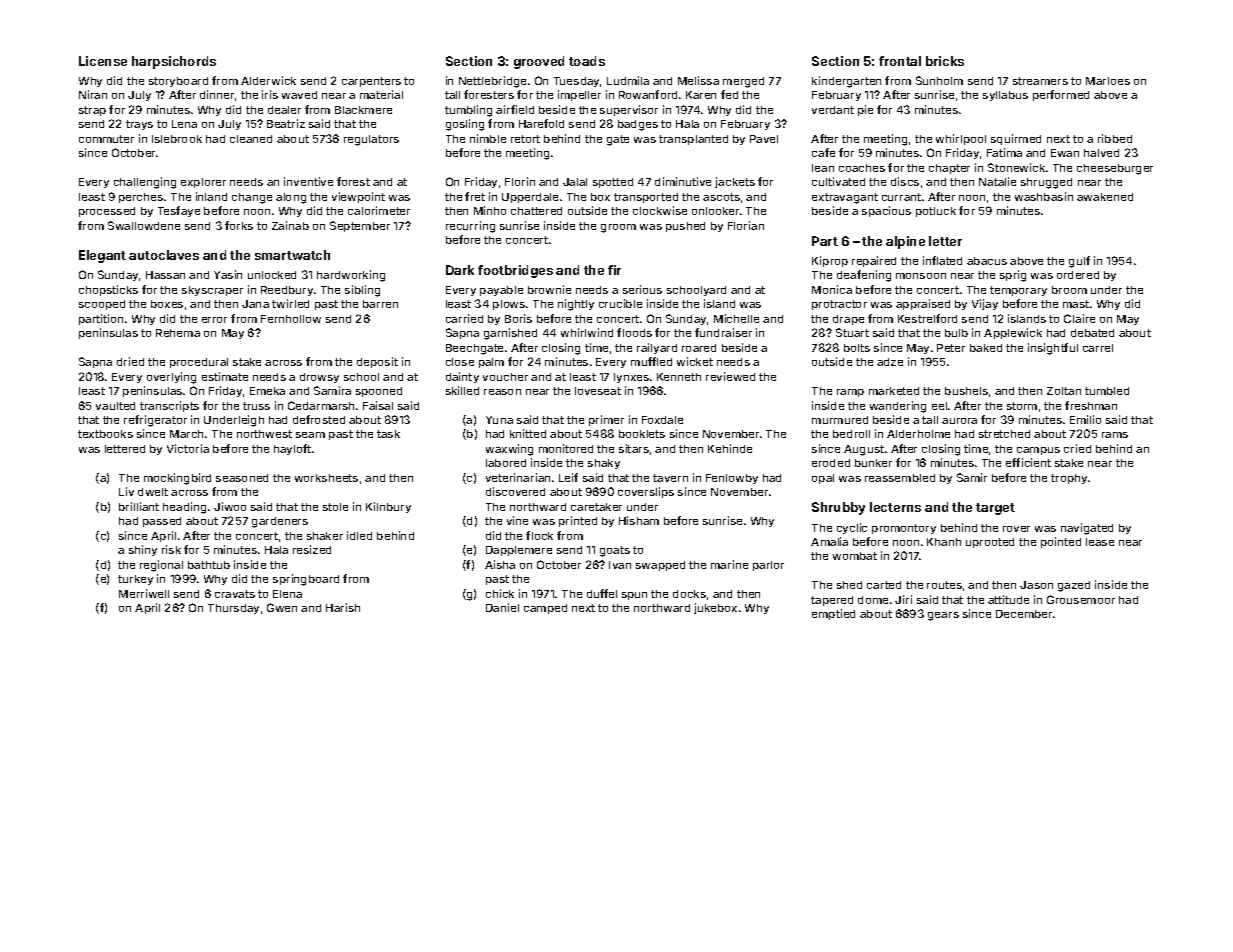 The image size is (1233, 952). What do you see at coordinates (233, 609) in the screenshot?
I see `Thursday` at bounding box center [233, 609].
